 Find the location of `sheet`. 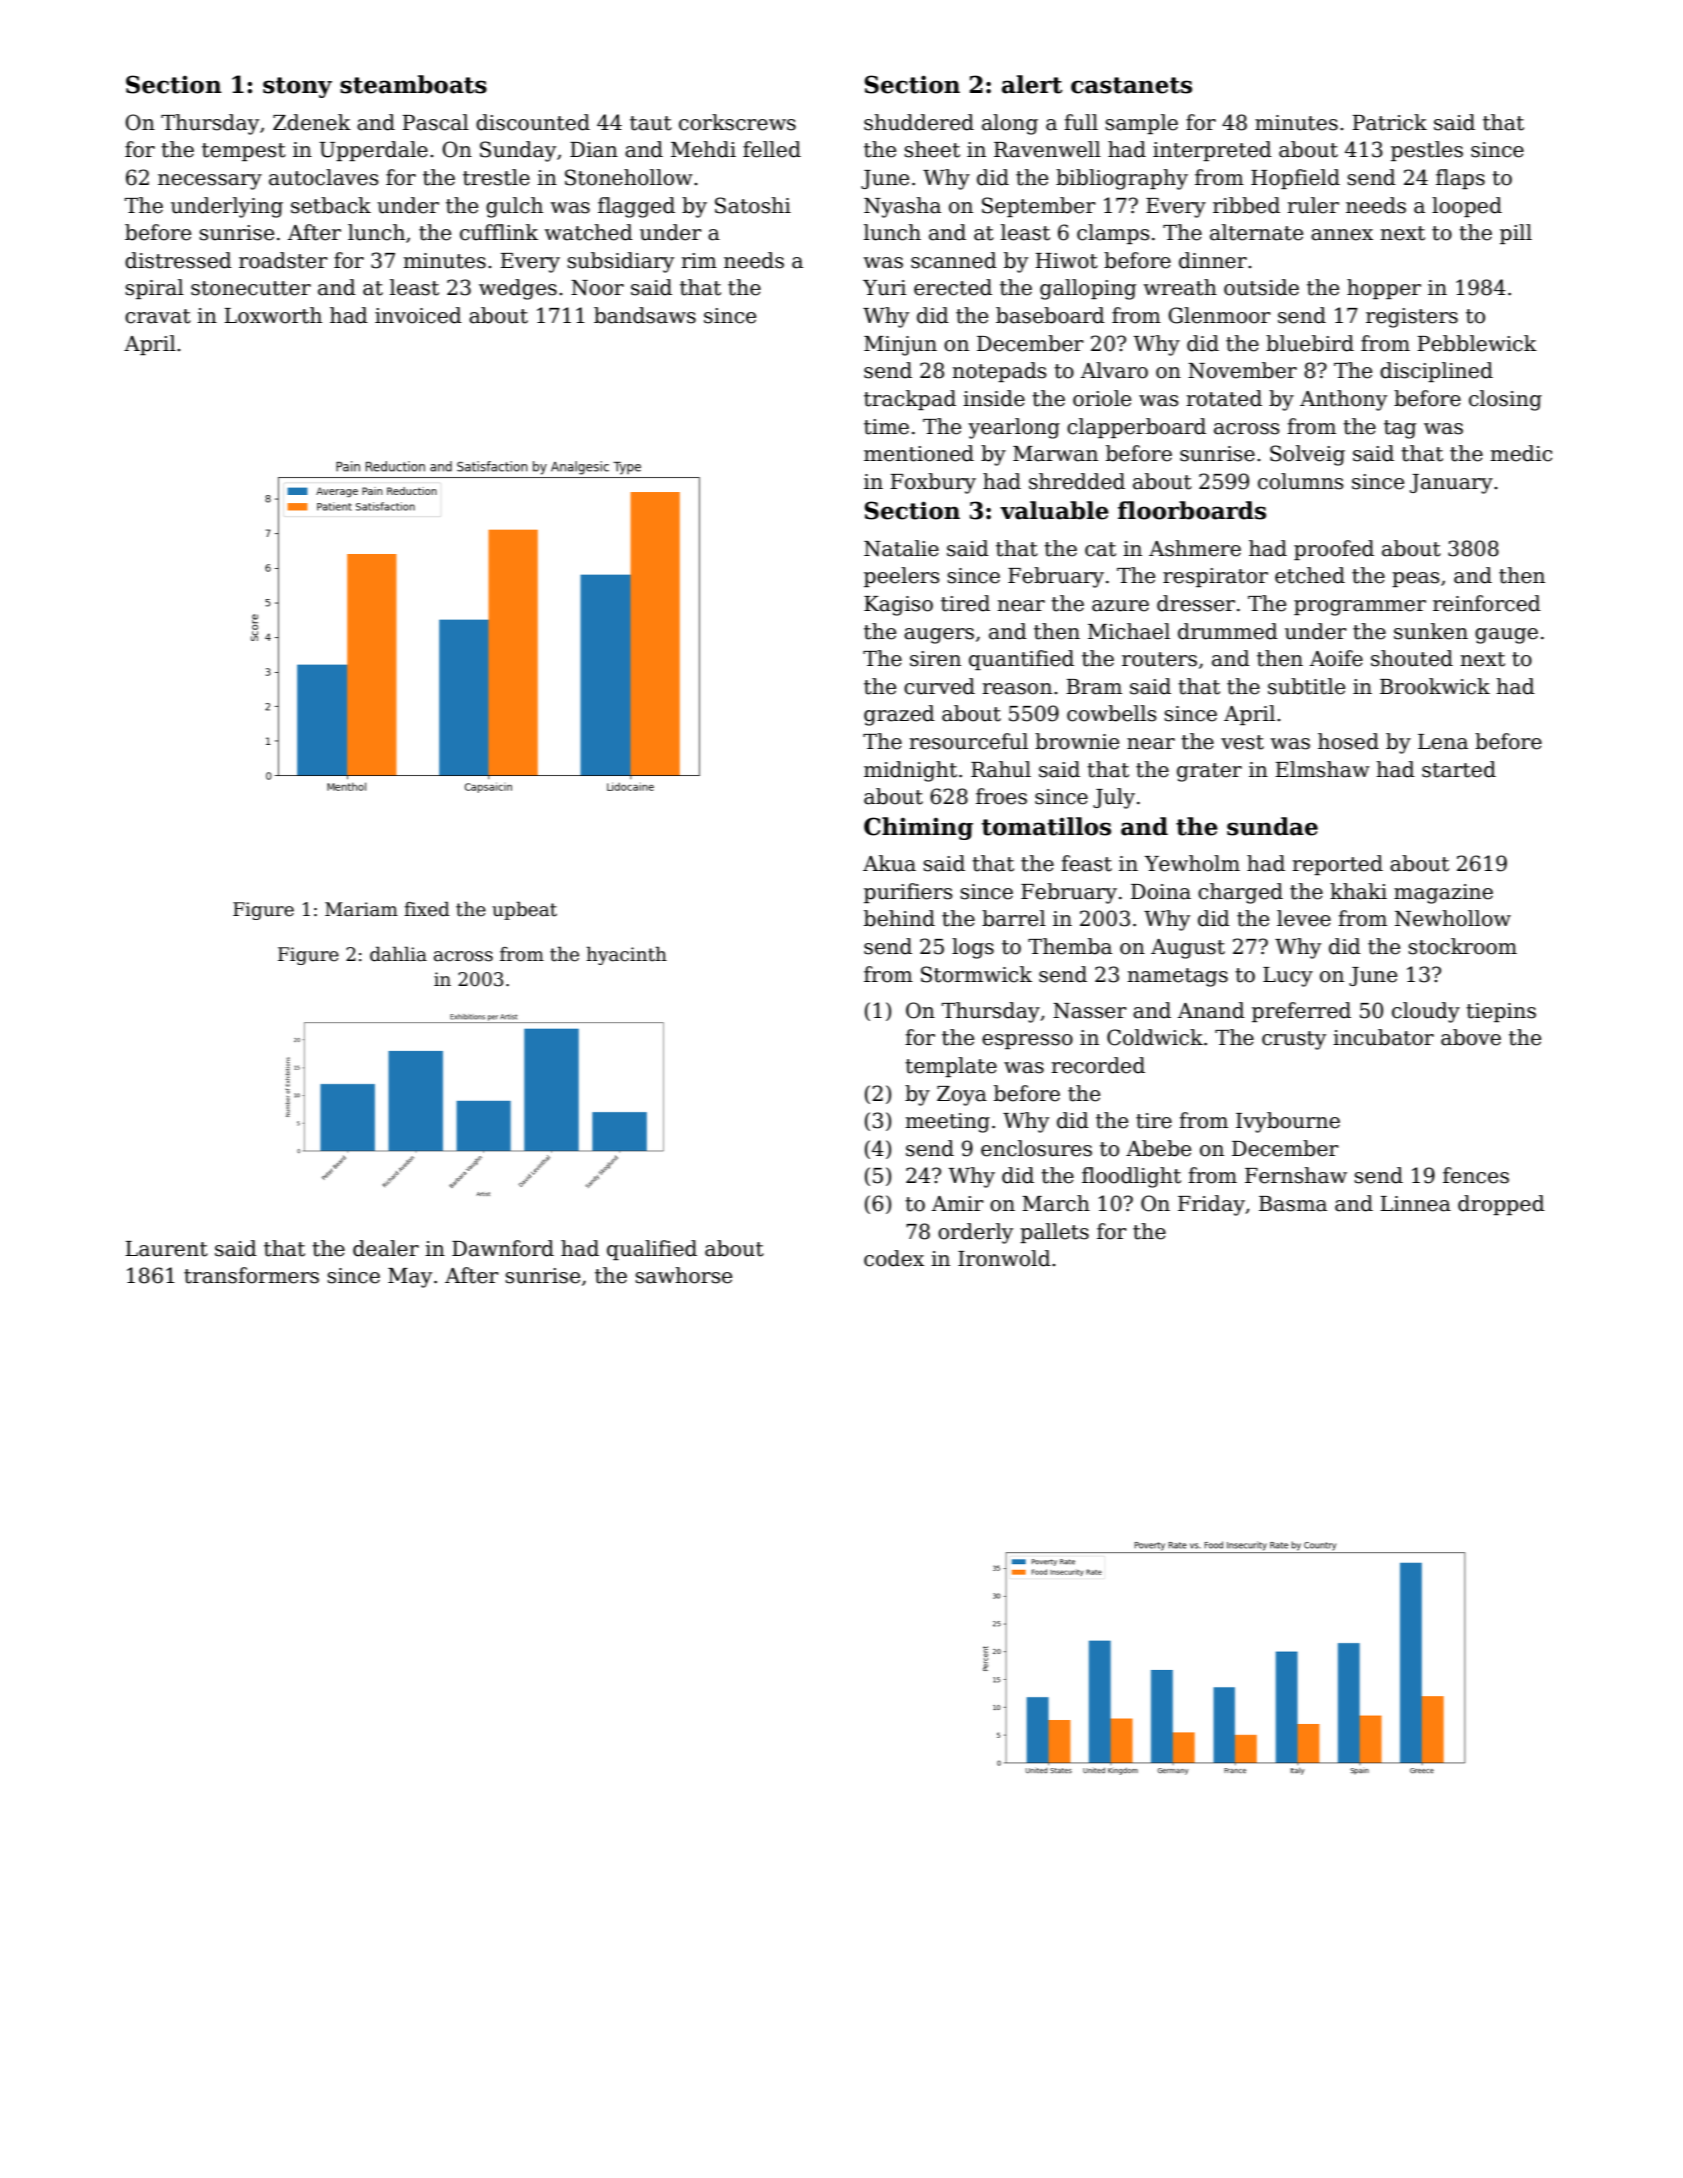

sheet is located at coordinates (932, 149).
